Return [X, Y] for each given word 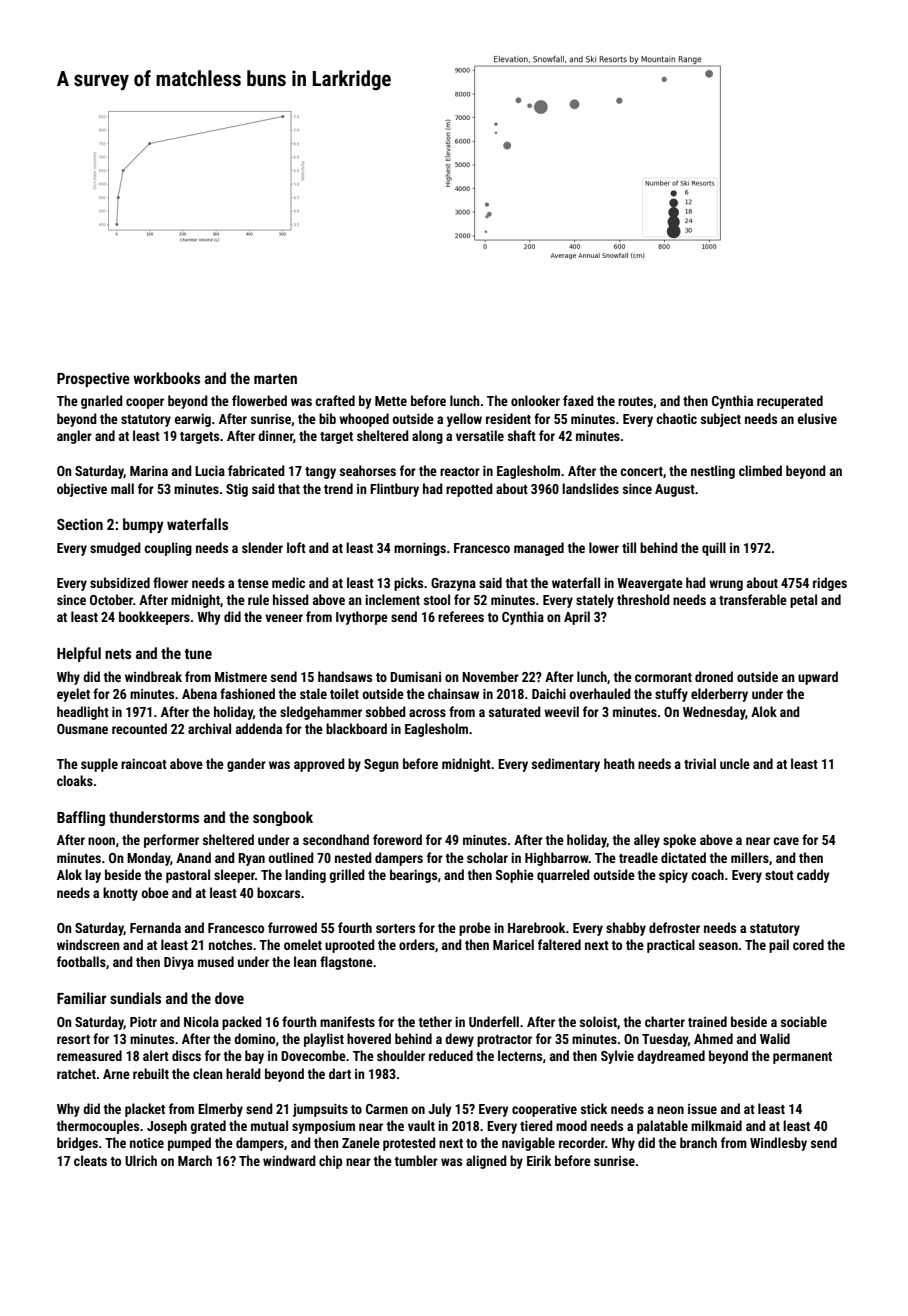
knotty [120, 894]
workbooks [166, 378]
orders [417, 944]
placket [145, 1110]
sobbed [386, 711]
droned [714, 676]
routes [635, 401]
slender [262, 547]
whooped [364, 420]
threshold [643, 599]
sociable [804, 1021]
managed [539, 549]
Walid [775, 1038]
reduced [451, 1055]
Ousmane [82, 729]
